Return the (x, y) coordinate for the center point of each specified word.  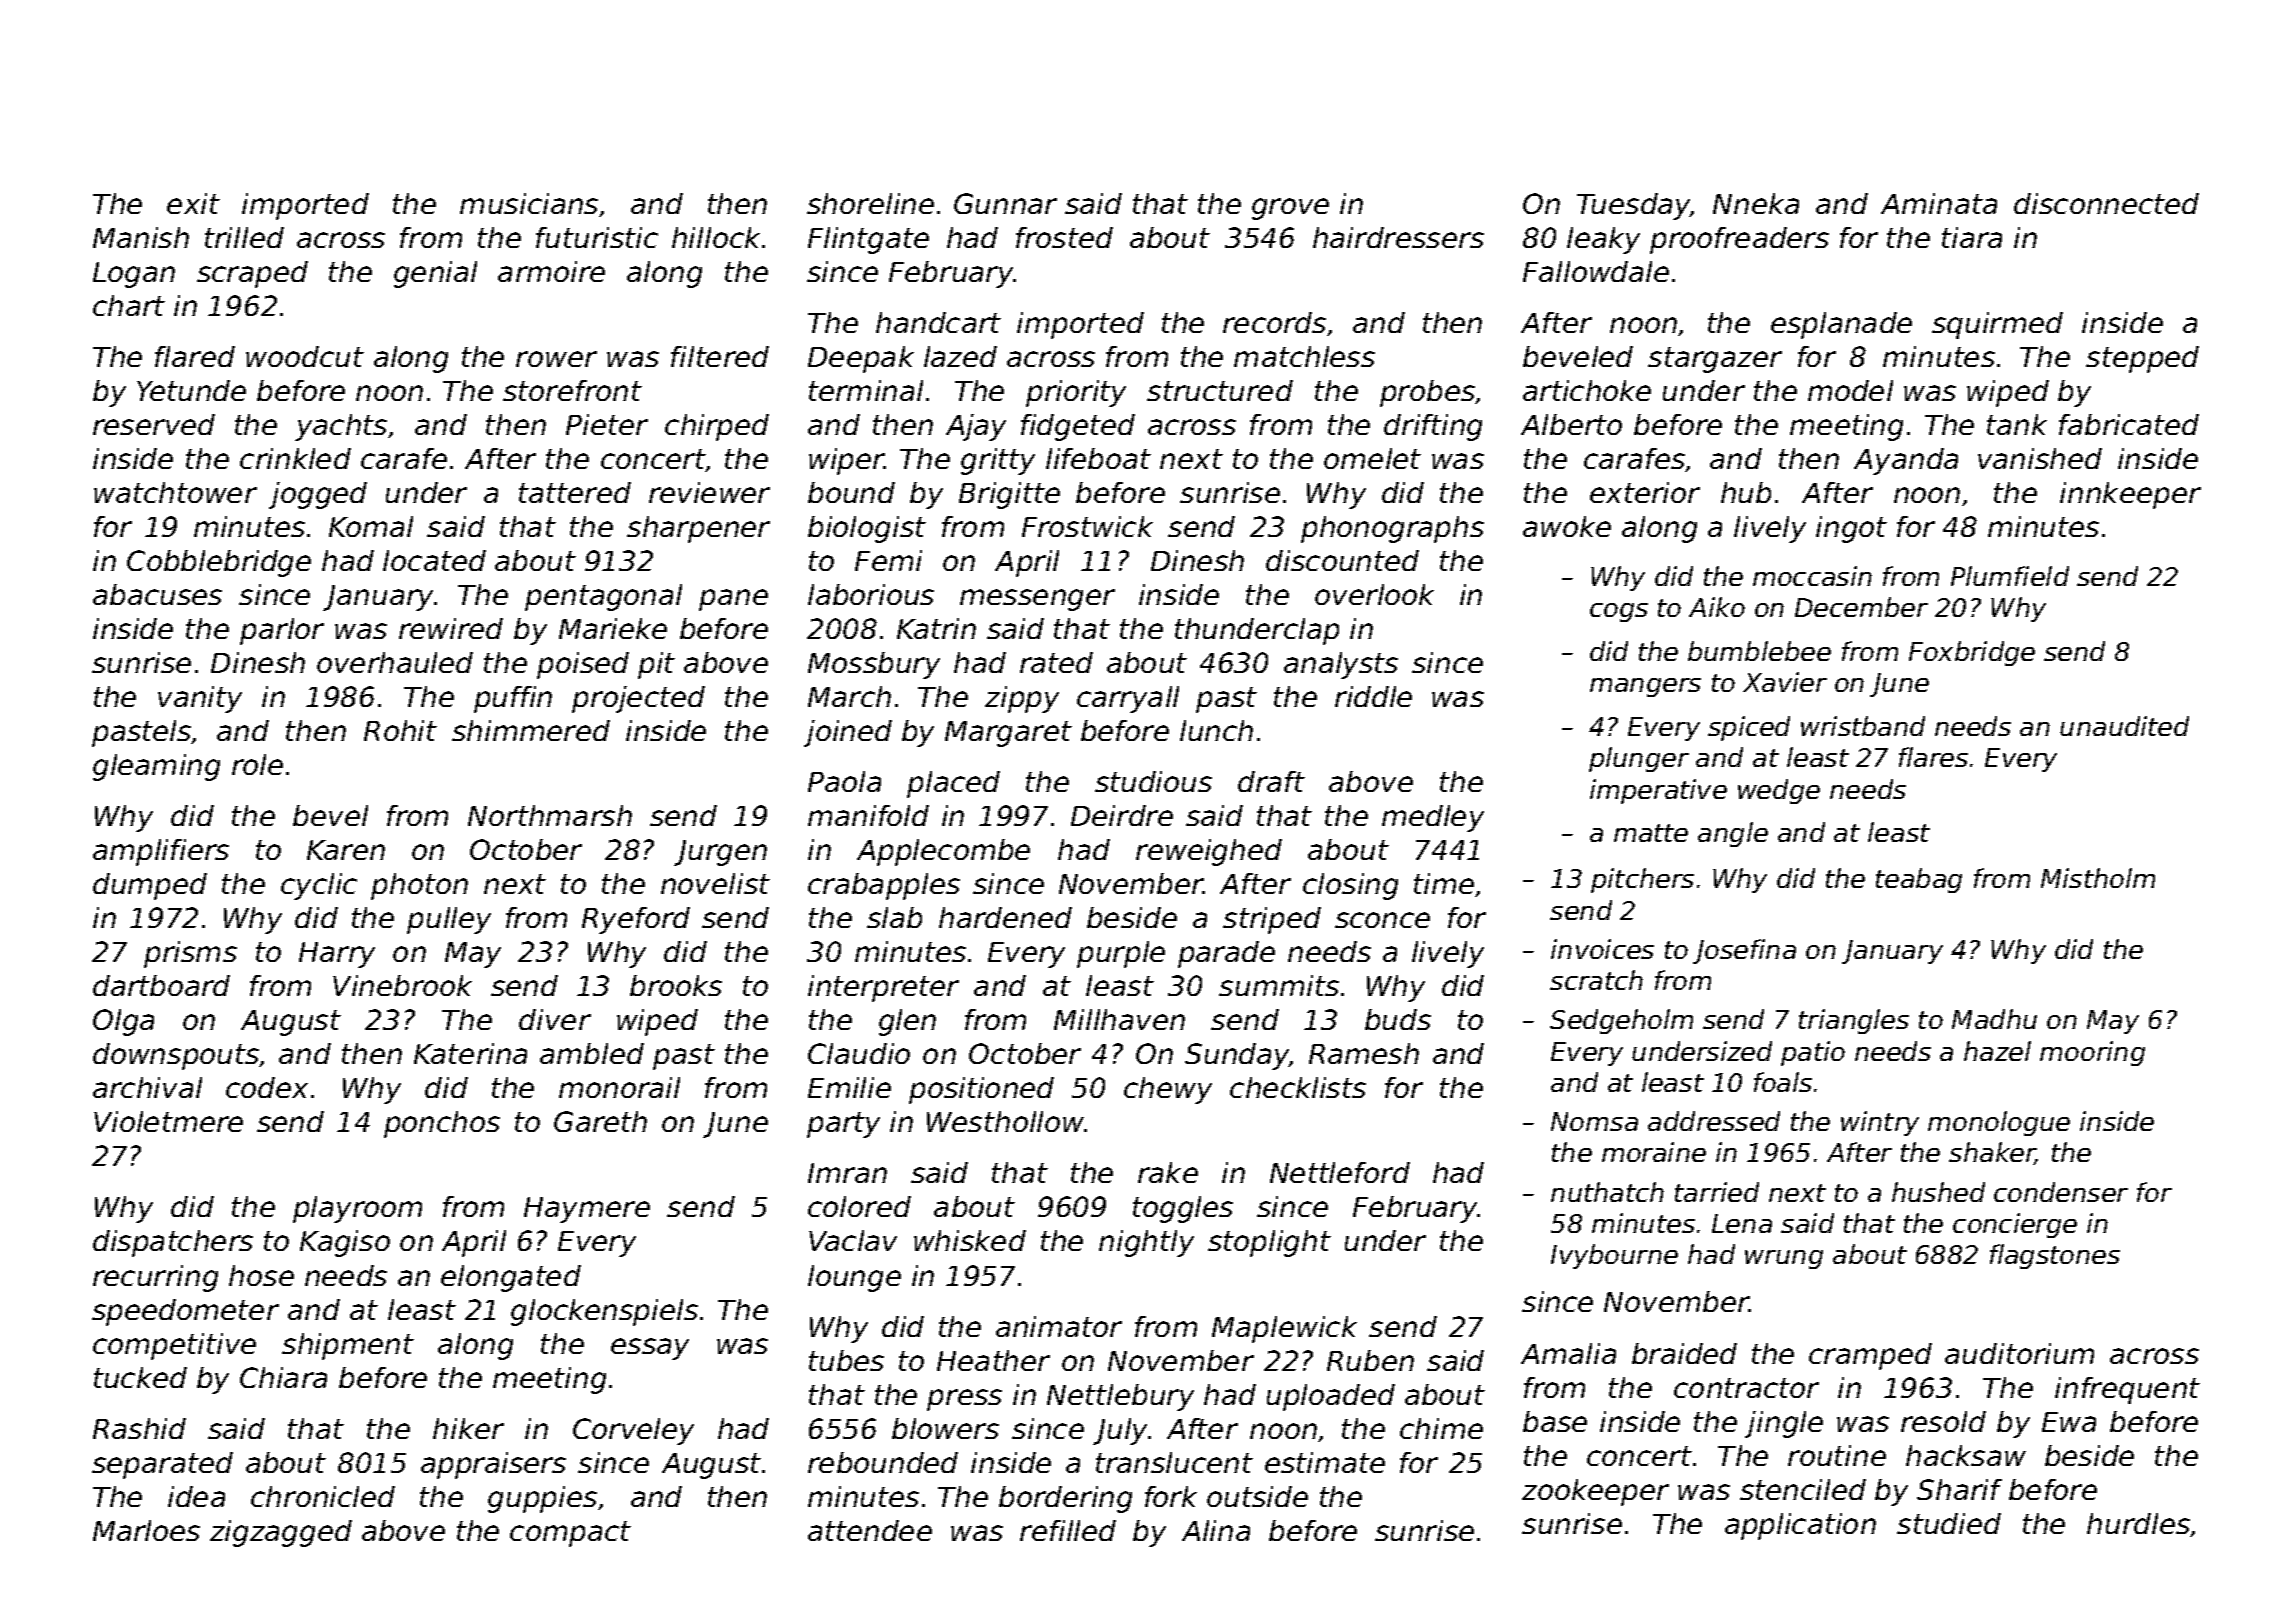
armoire (551, 271)
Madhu (1994, 1019)
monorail (619, 1087)
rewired (451, 628)
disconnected (2106, 203)
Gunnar (1005, 203)
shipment (348, 1346)
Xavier (1785, 682)
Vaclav (853, 1240)
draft (1271, 781)
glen (907, 1022)
